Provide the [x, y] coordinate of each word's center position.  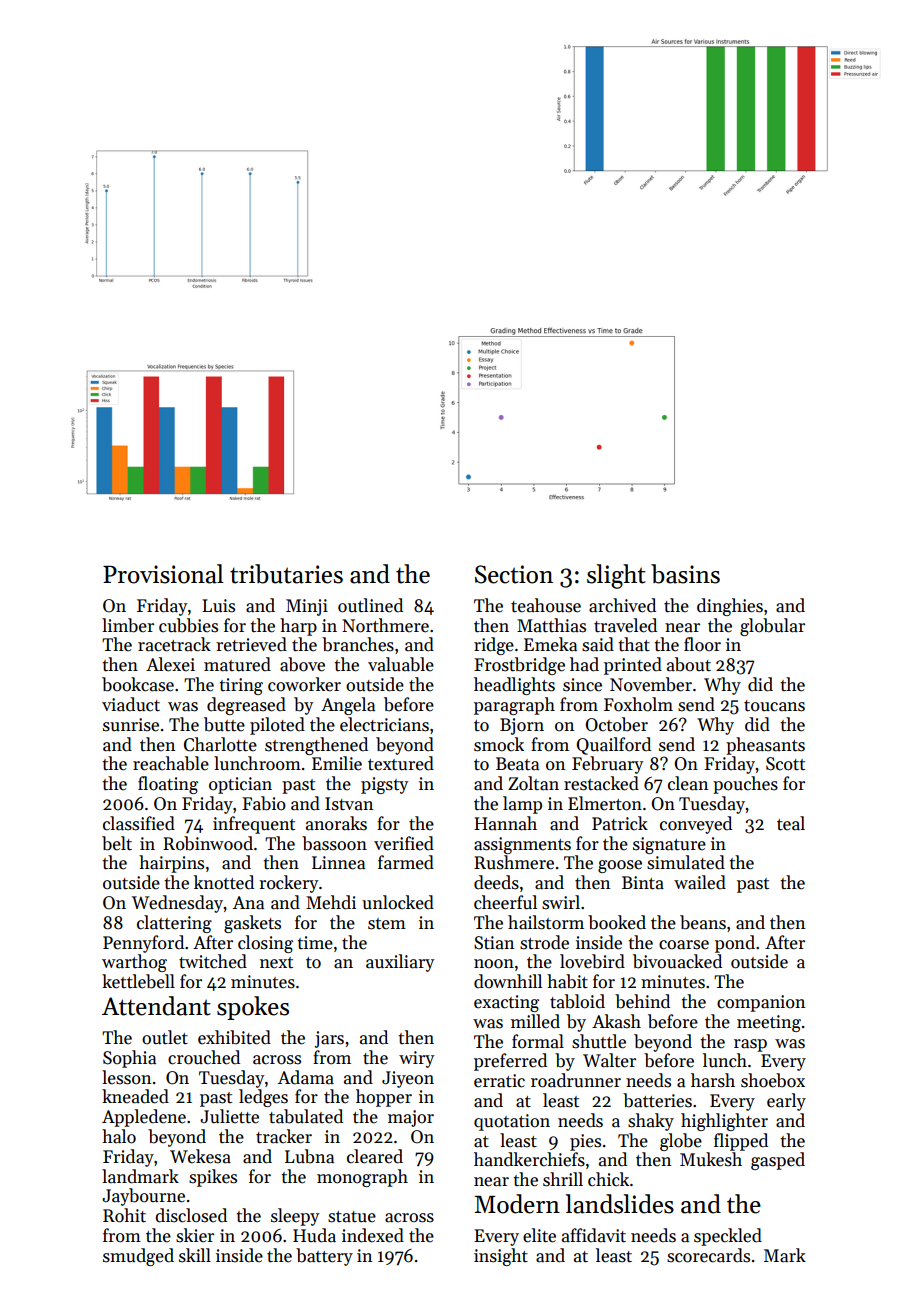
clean [688, 783]
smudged [138, 1257]
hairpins [171, 864]
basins [685, 574]
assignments [522, 845]
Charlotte [220, 744]
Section [514, 574]
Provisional [163, 574]
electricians [384, 724]
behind [642, 1001]
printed [633, 666]
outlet [165, 1037]
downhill [508, 981]
